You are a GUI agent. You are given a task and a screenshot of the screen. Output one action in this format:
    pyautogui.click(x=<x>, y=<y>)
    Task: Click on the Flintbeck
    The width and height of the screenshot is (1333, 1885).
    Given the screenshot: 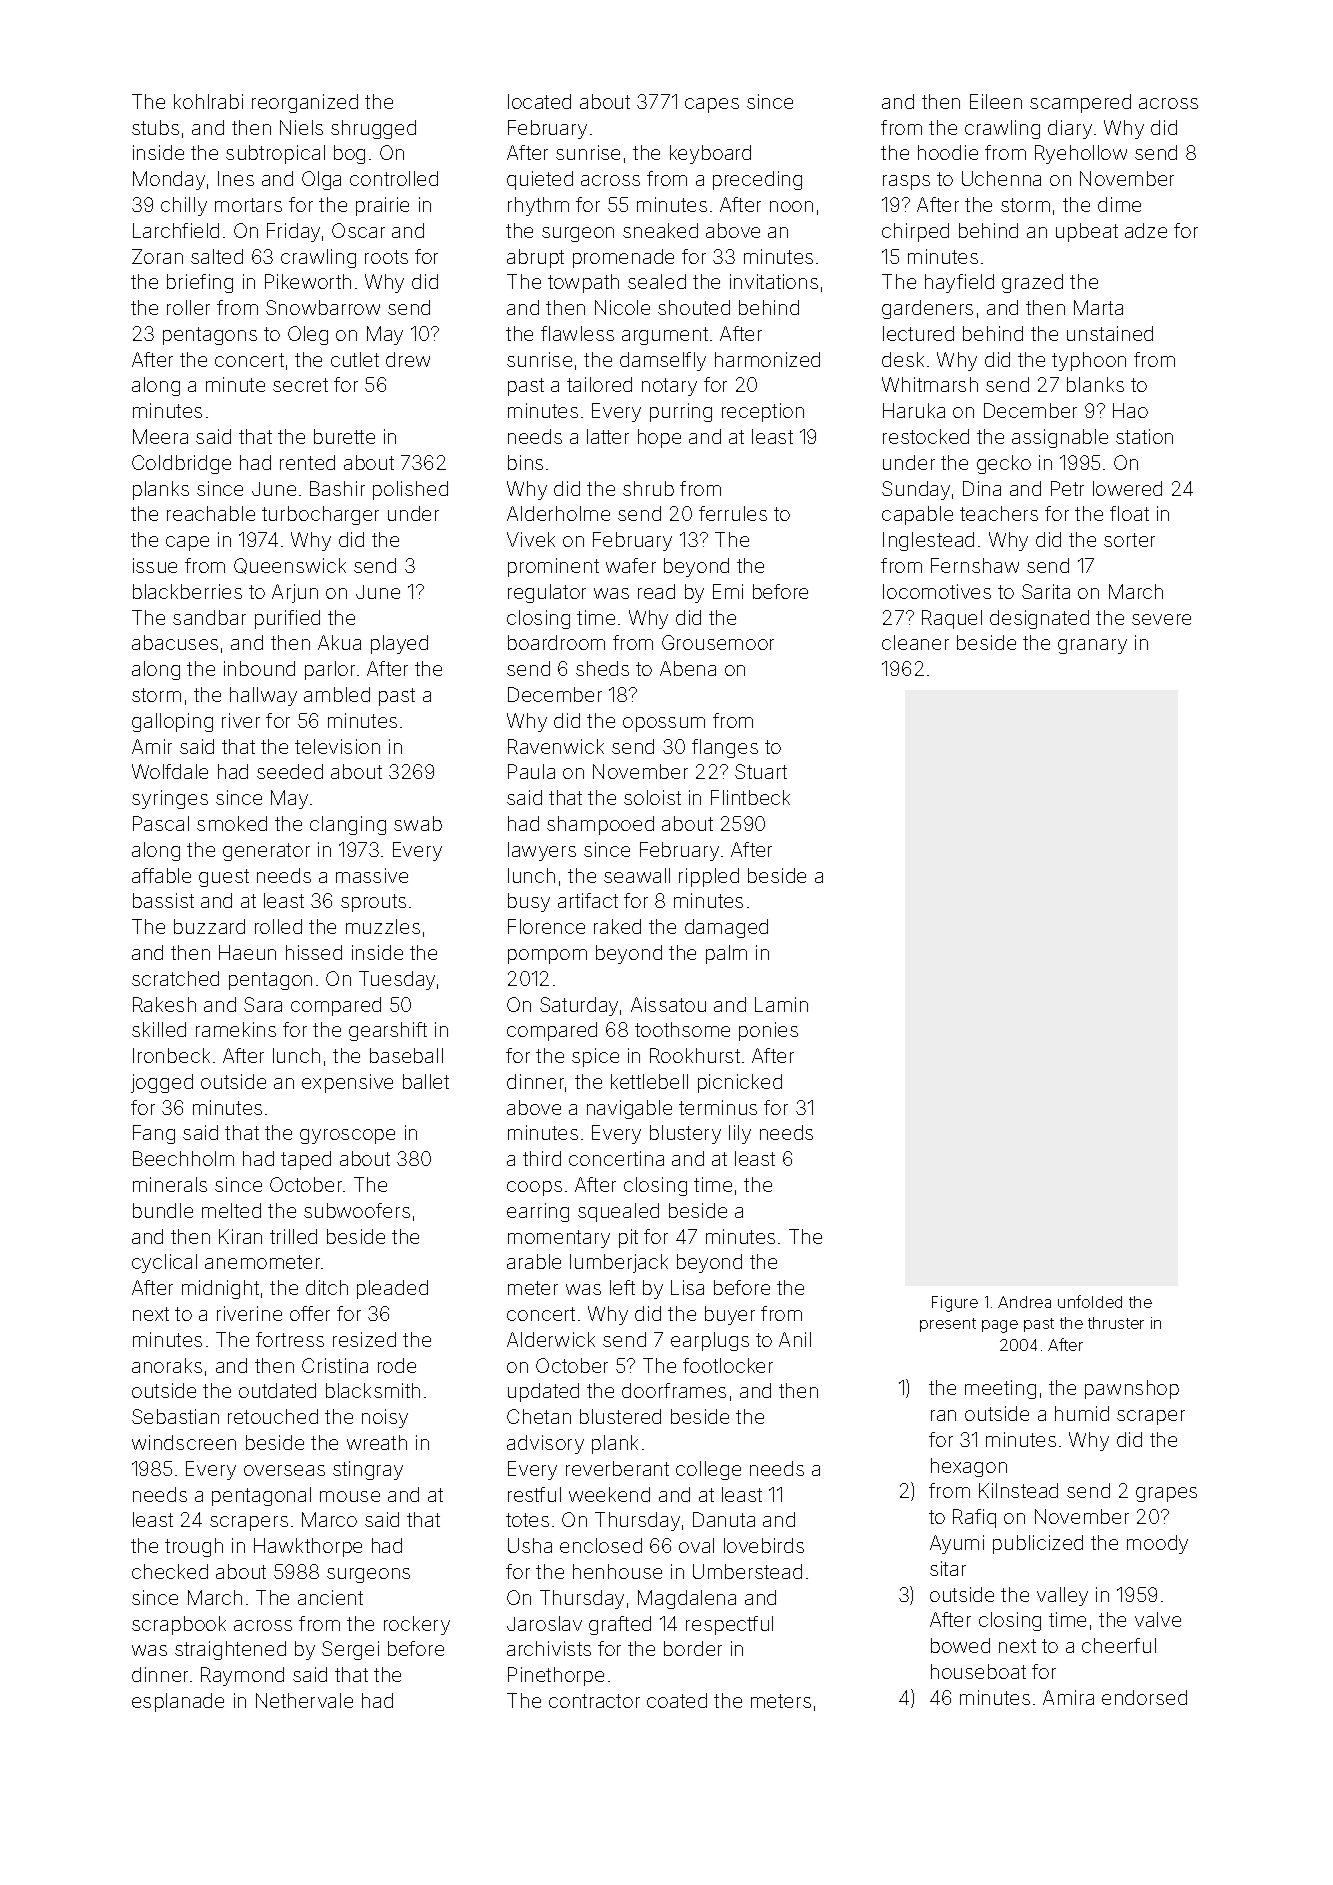 What is the action you would take?
    pyautogui.click(x=750, y=797)
